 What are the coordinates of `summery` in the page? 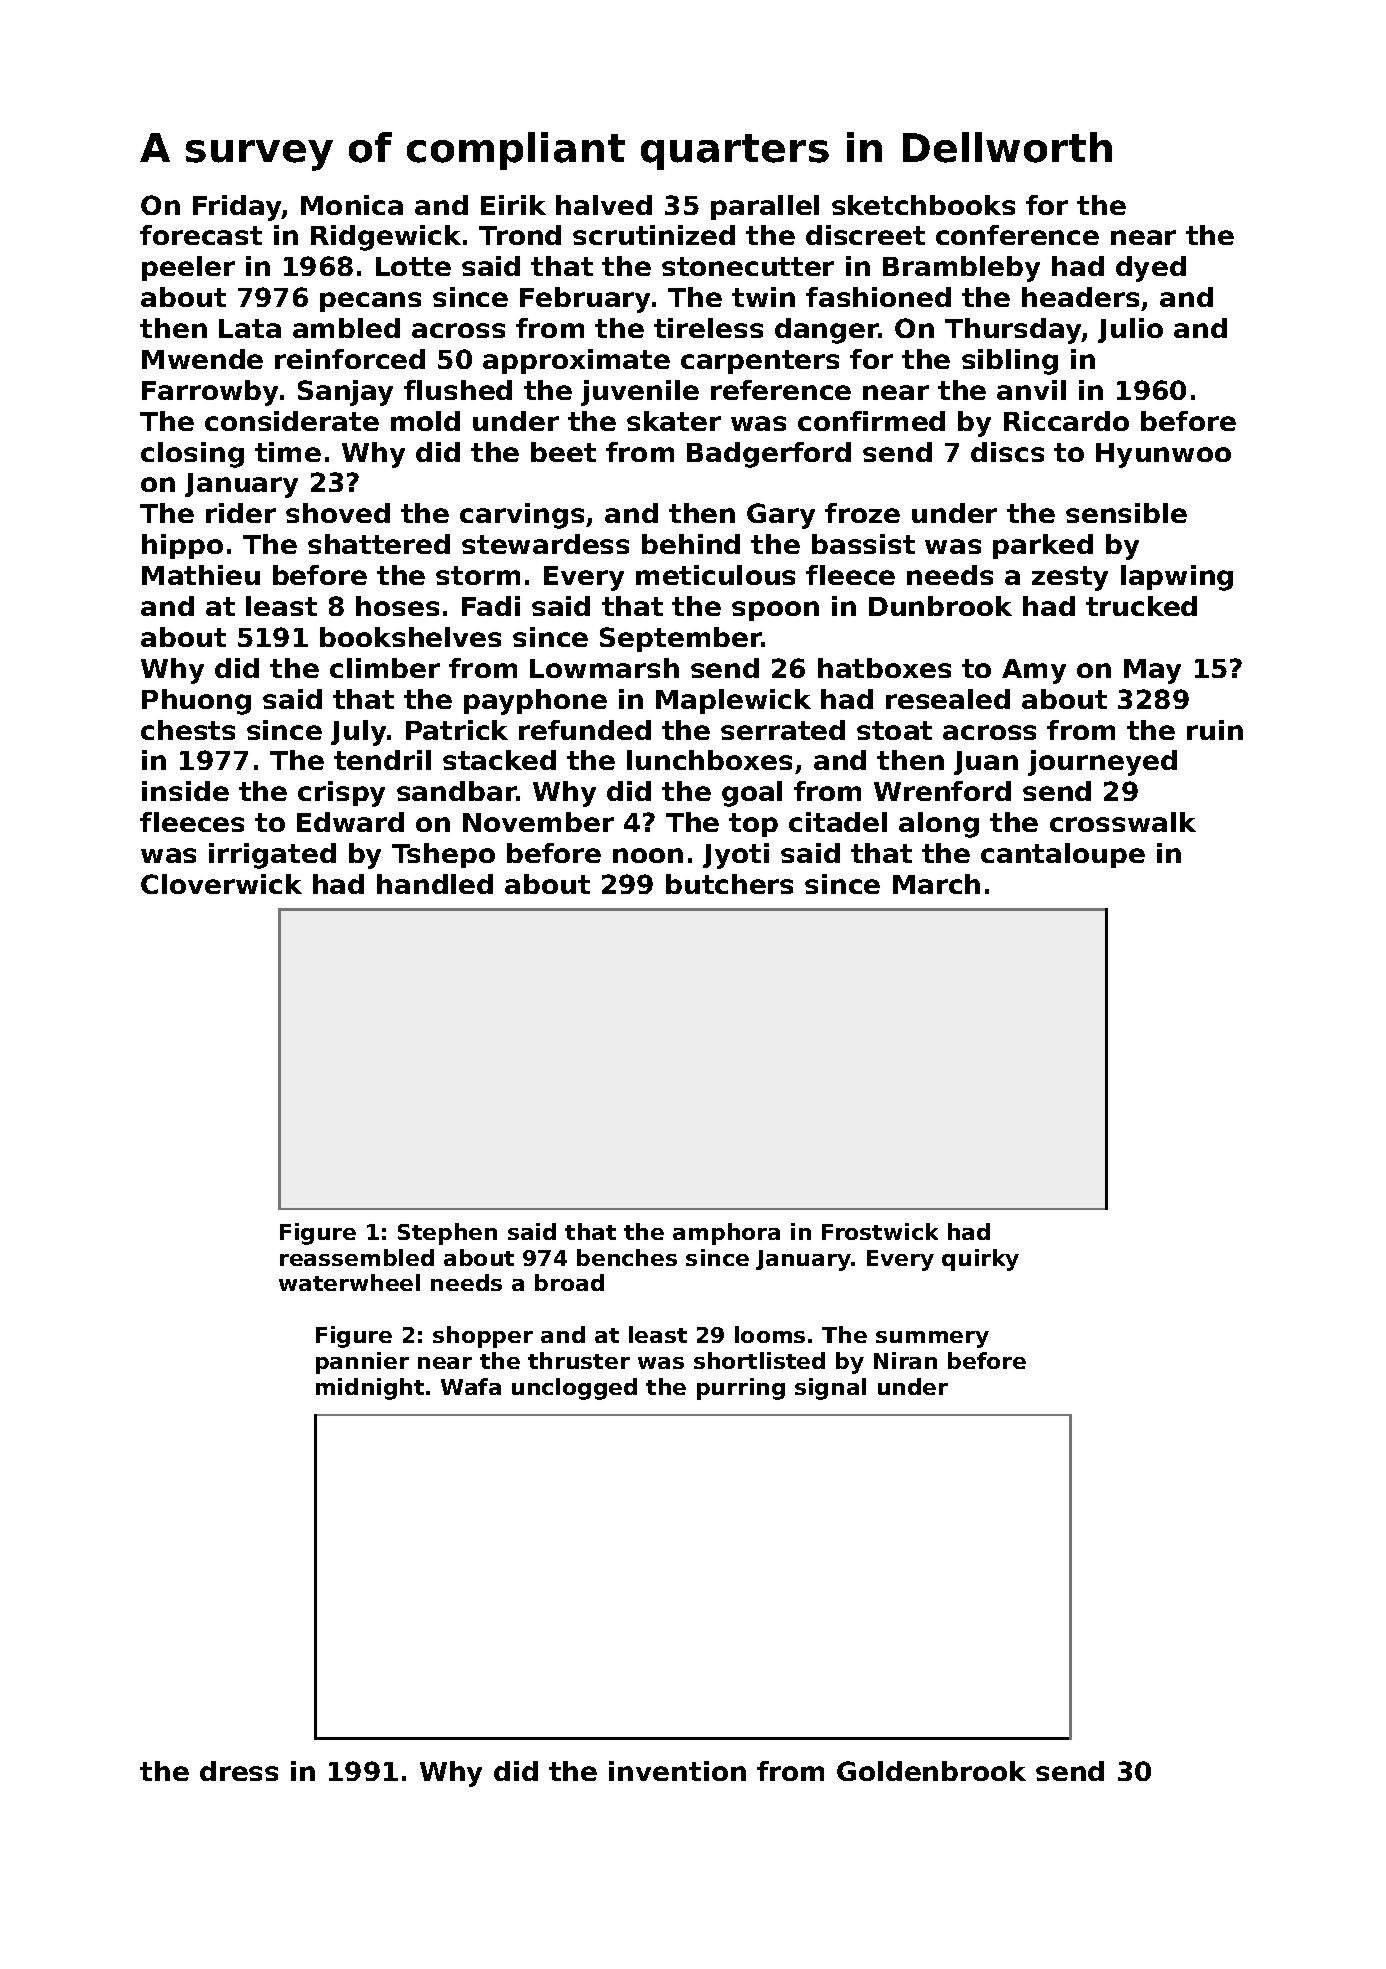 It's located at (932, 1339).
